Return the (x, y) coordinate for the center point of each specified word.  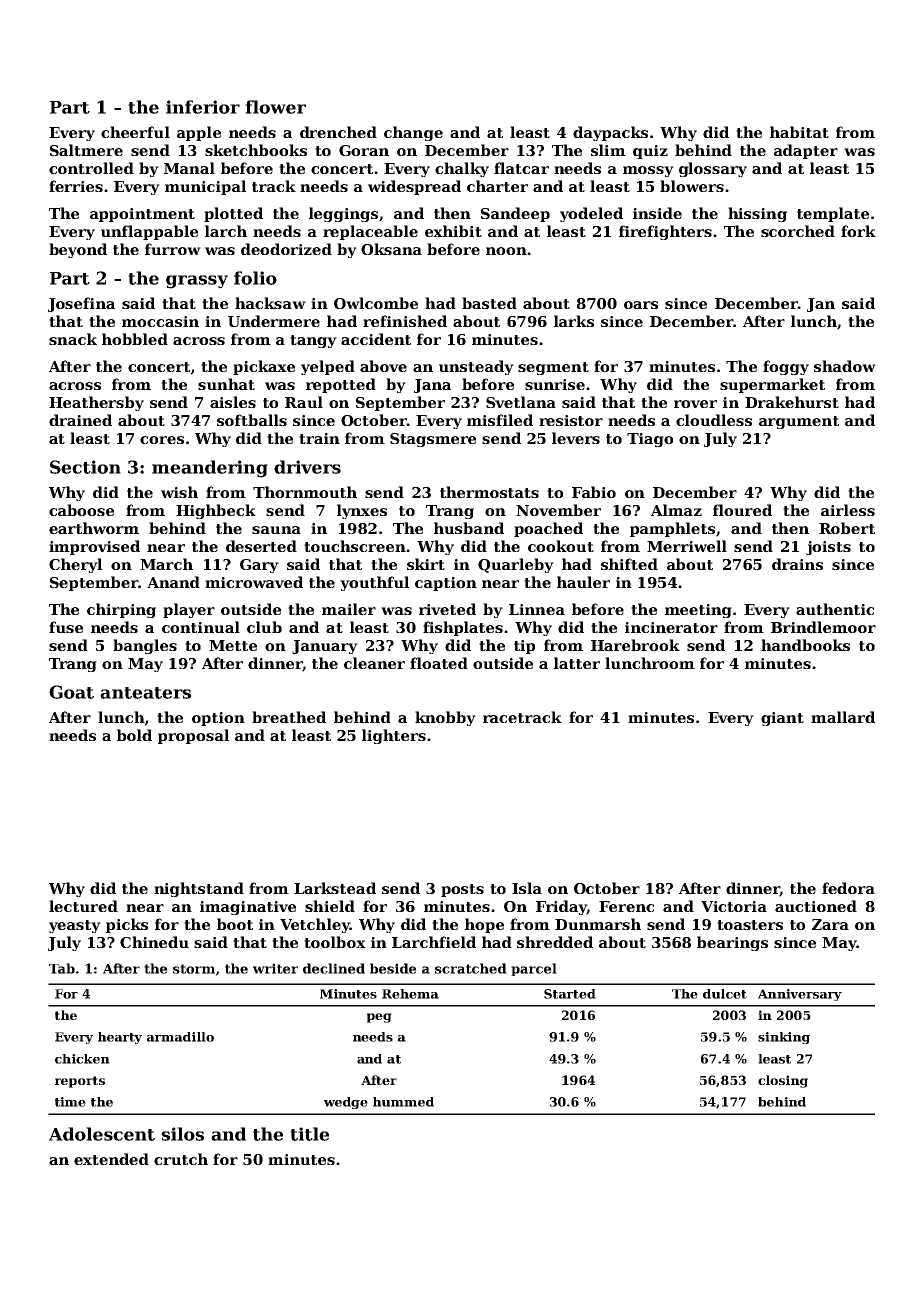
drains (797, 564)
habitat (799, 132)
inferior (203, 107)
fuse (66, 627)
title (309, 1134)
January (325, 647)
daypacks (610, 133)
